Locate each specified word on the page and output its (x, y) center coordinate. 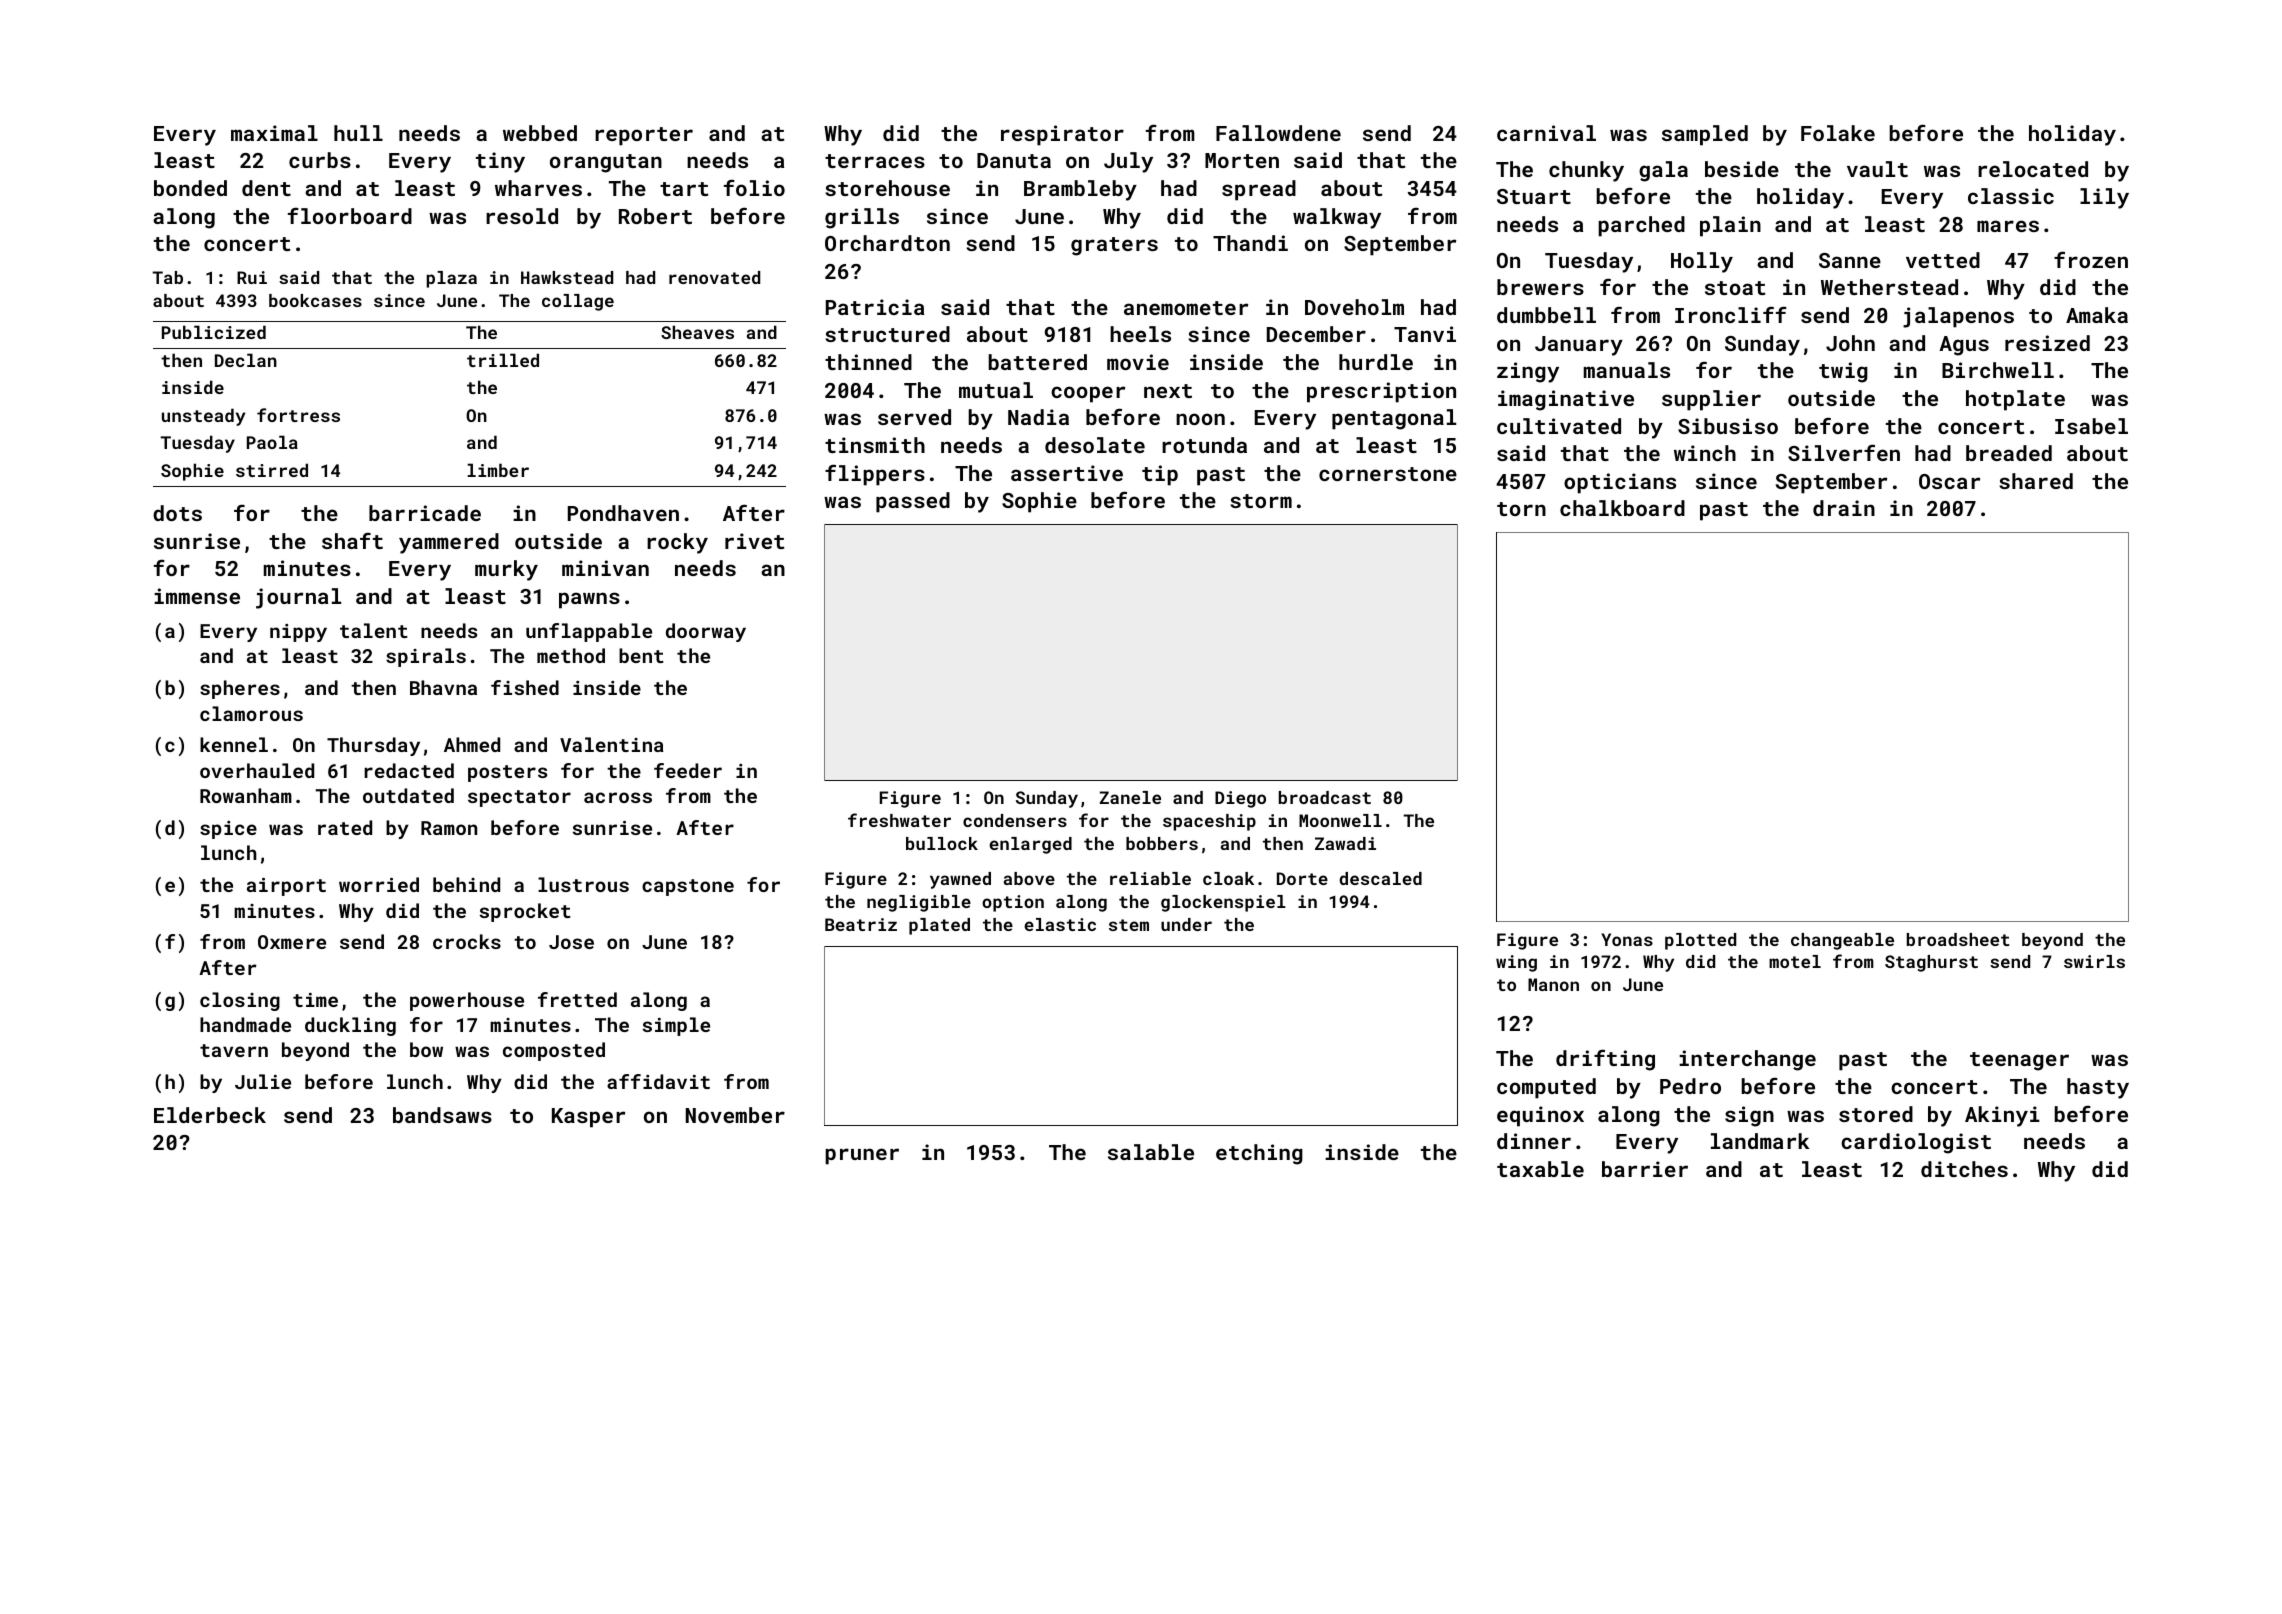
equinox (1540, 1116)
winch (1705, 453)
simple (676, 1026)
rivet (754, 541)
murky (506, 570)
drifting (1605, 1060)
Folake (1838, 133)
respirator (1062, 135)
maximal (274, 133)
